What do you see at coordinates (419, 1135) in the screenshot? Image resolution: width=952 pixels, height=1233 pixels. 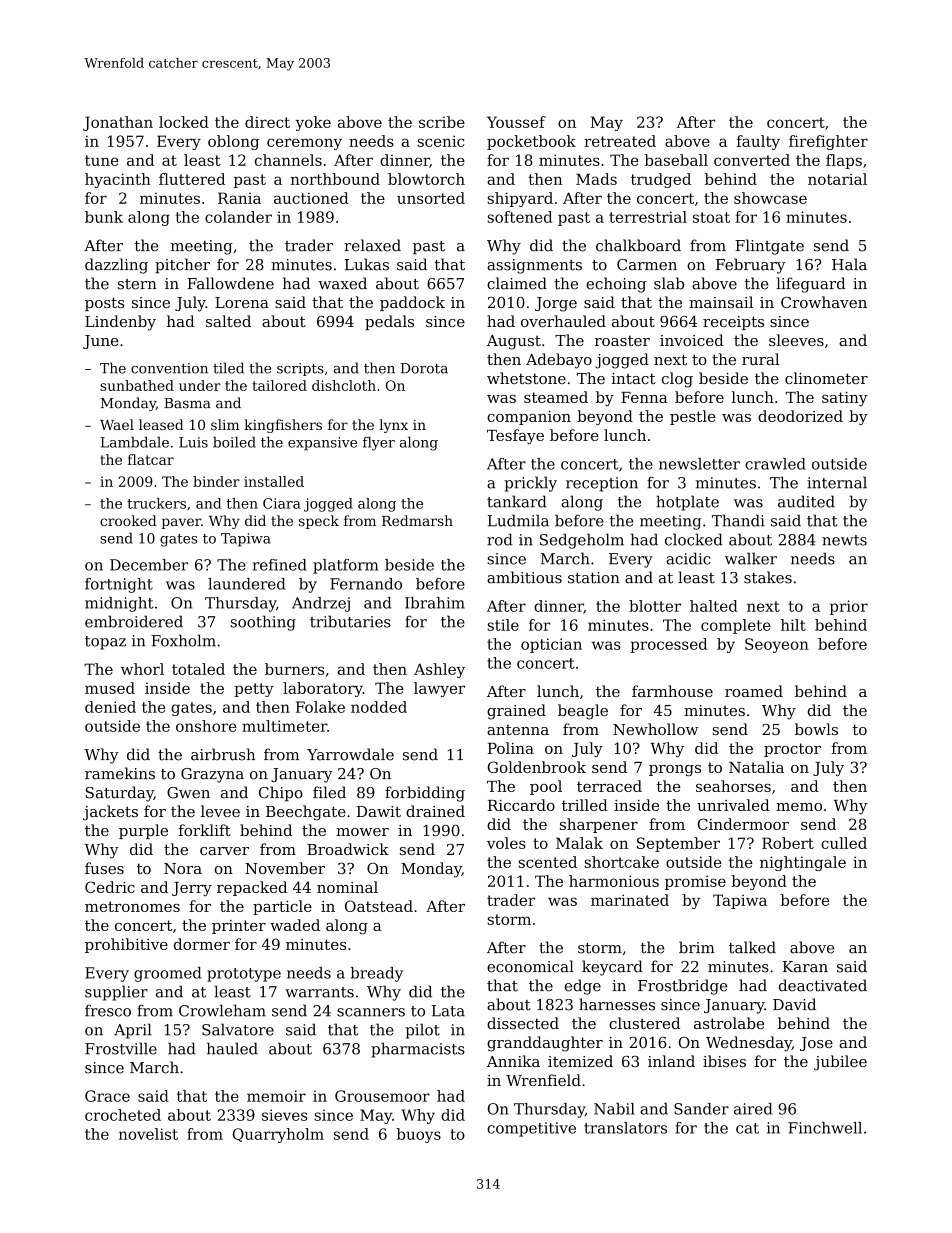 I see `buoys` at bounding box center [419, 1135].
